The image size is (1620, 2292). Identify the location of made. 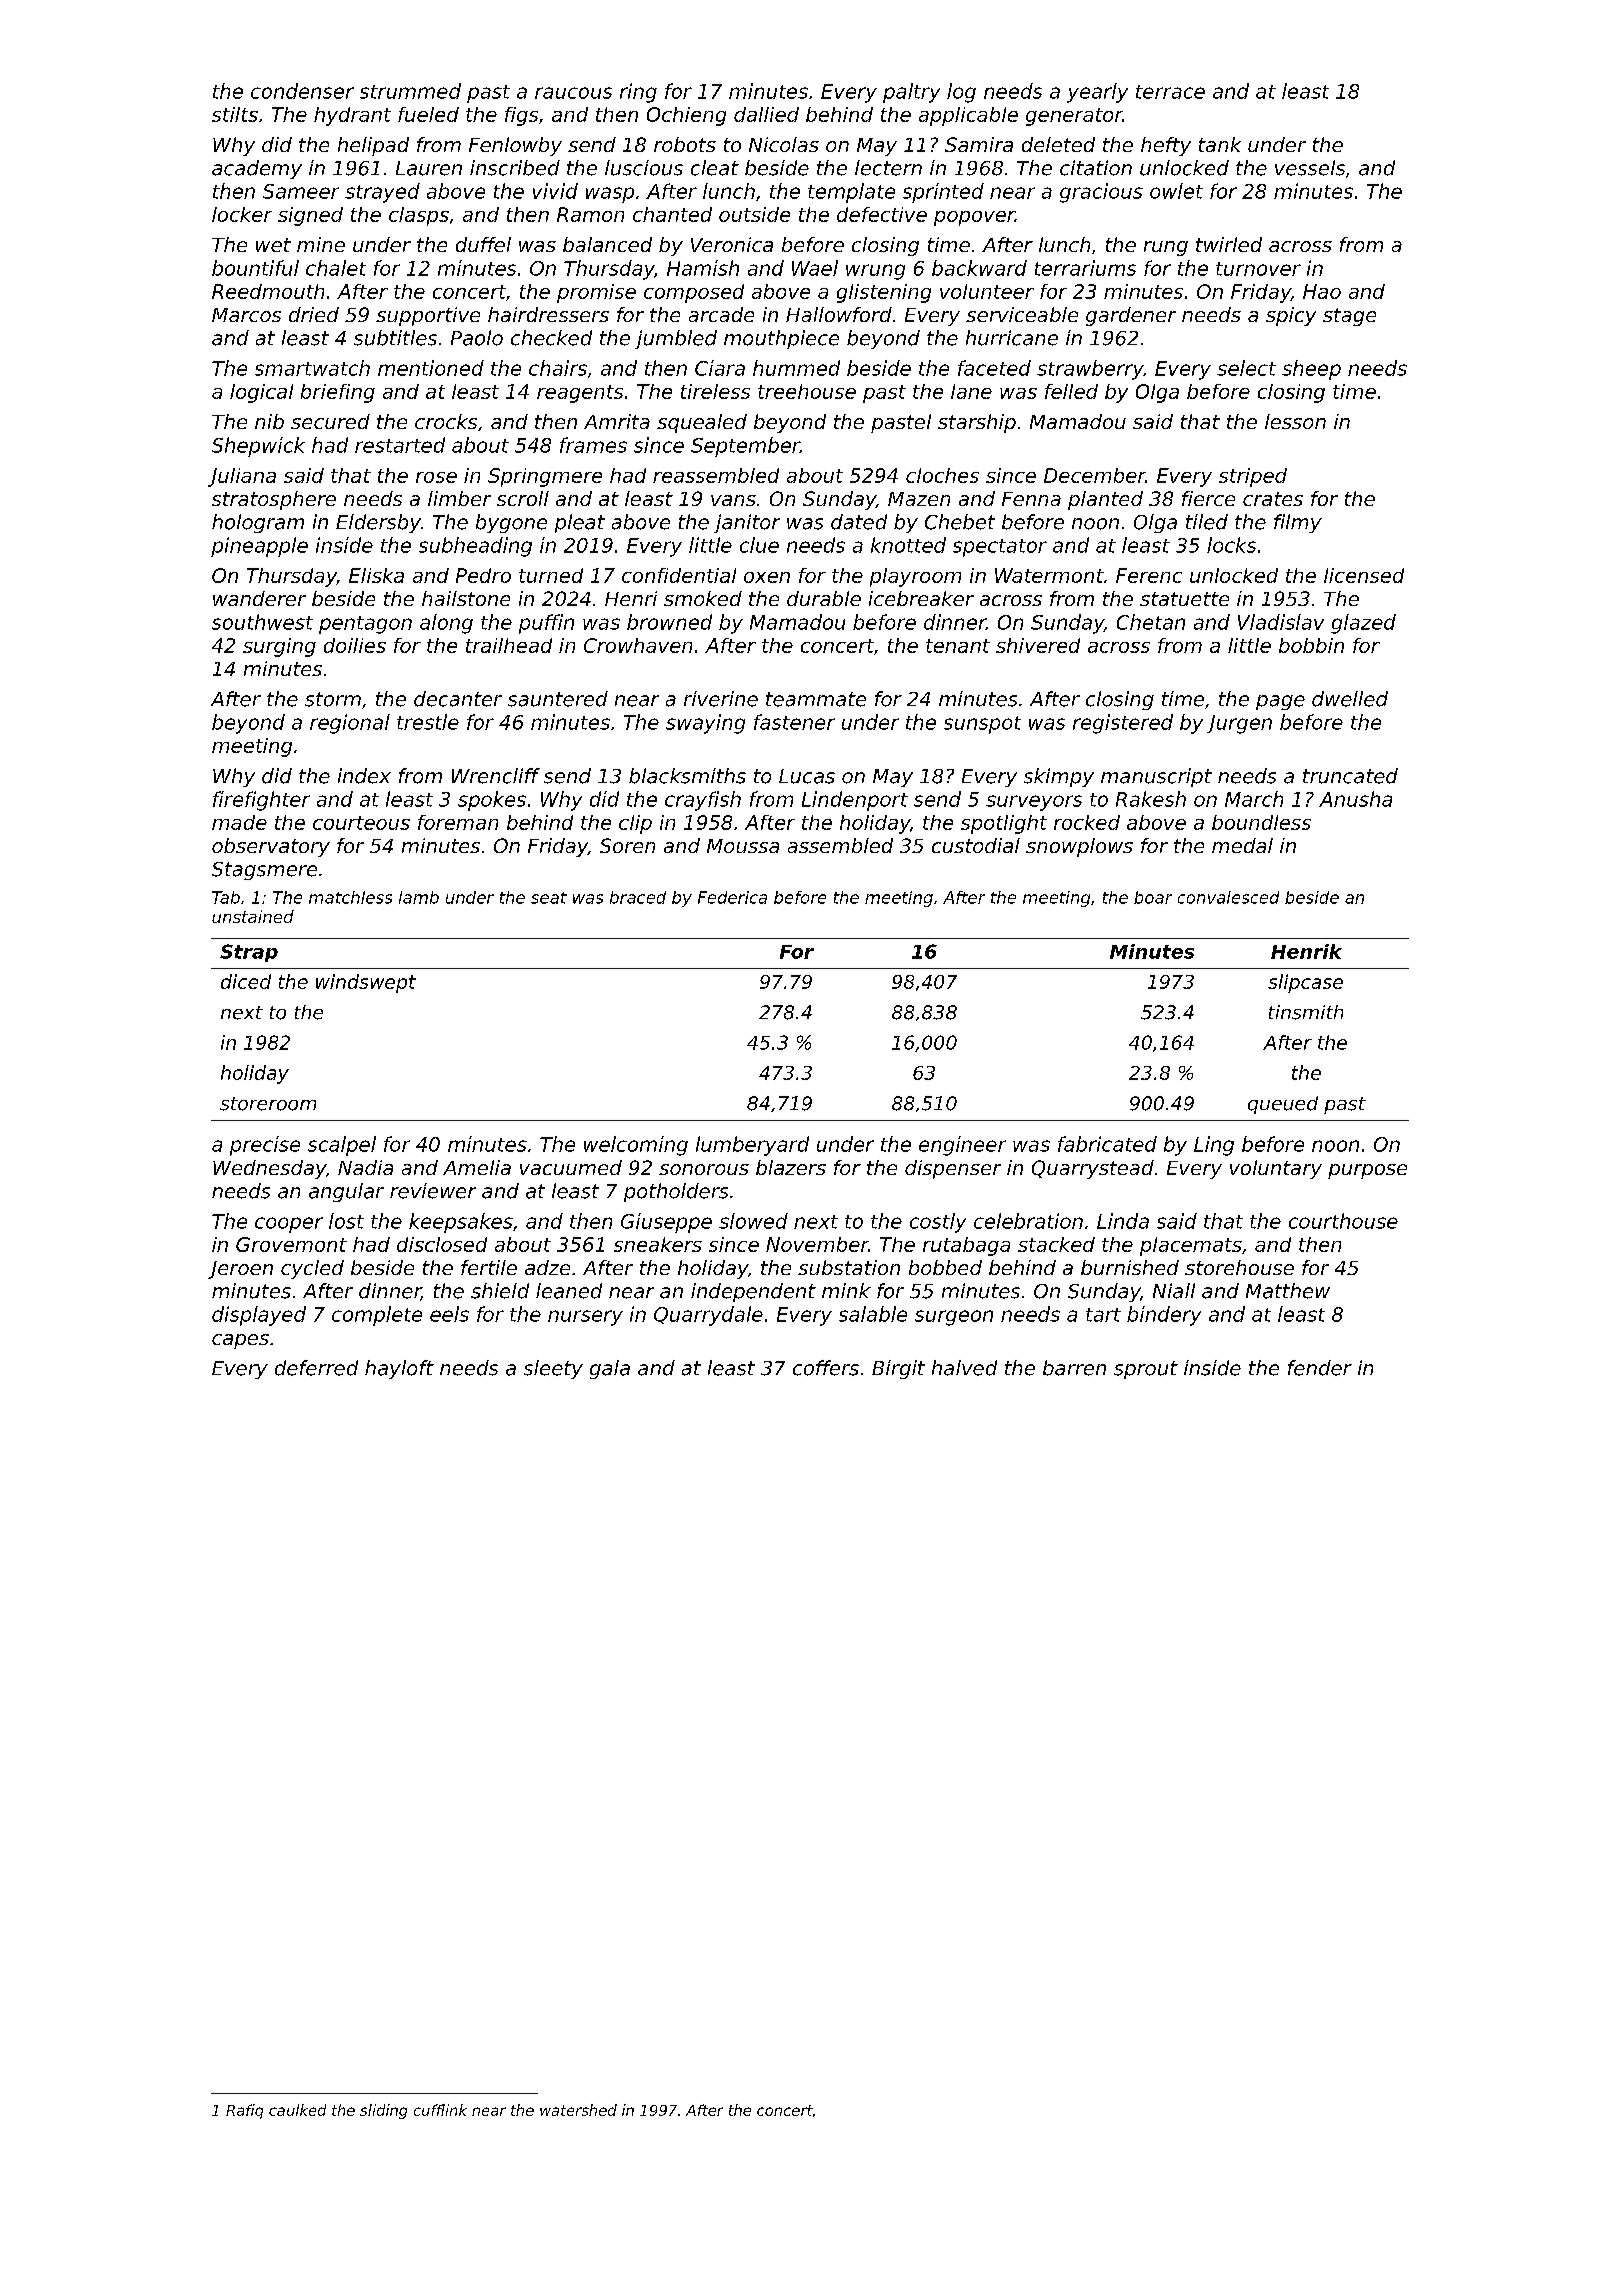
(239, 822).
